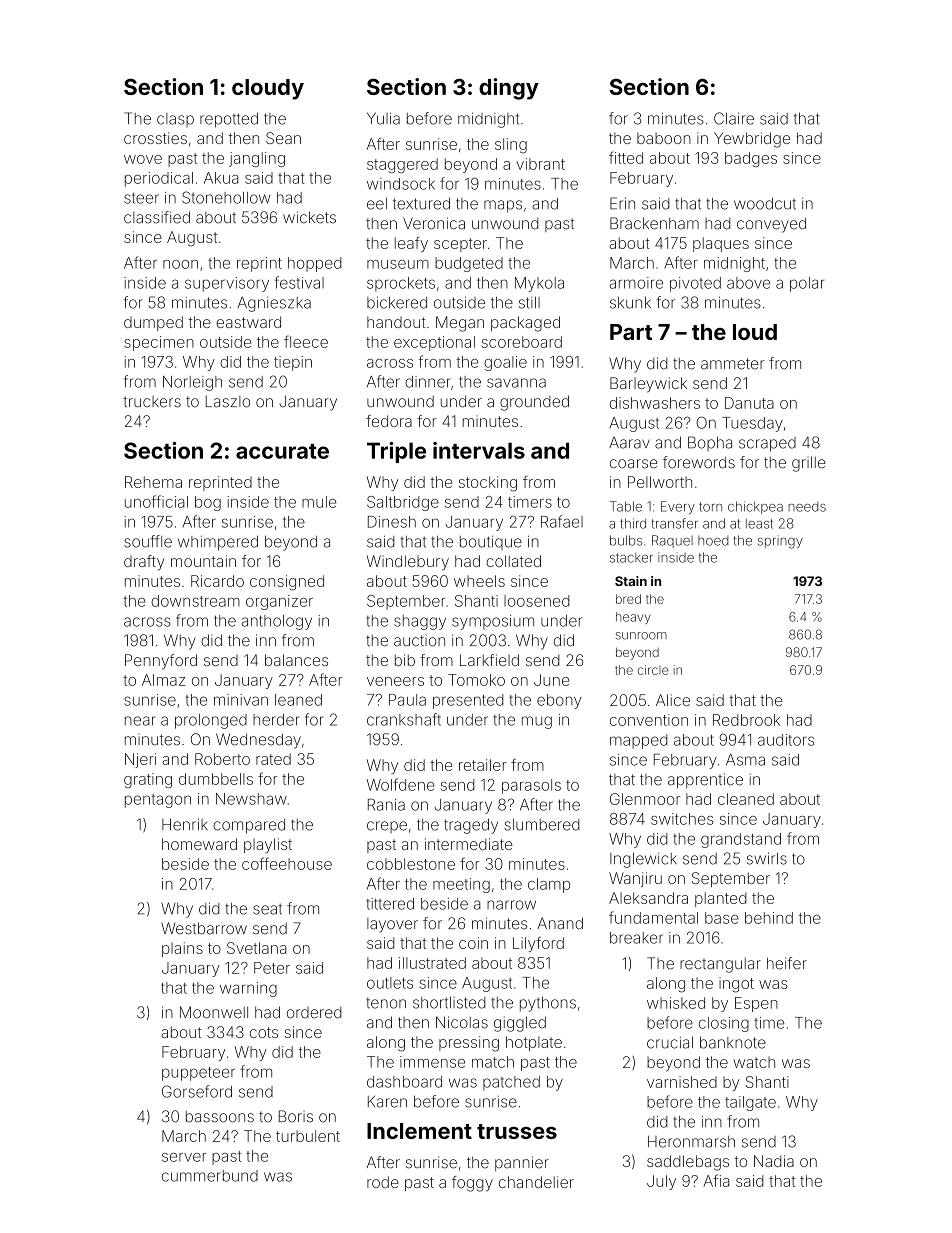 Image resolution: width=952 pixels, height=1233 pixels. What do you see at coordinates (713, 541) in the page?
I see `hoed` at bounding box center [713, 541].
